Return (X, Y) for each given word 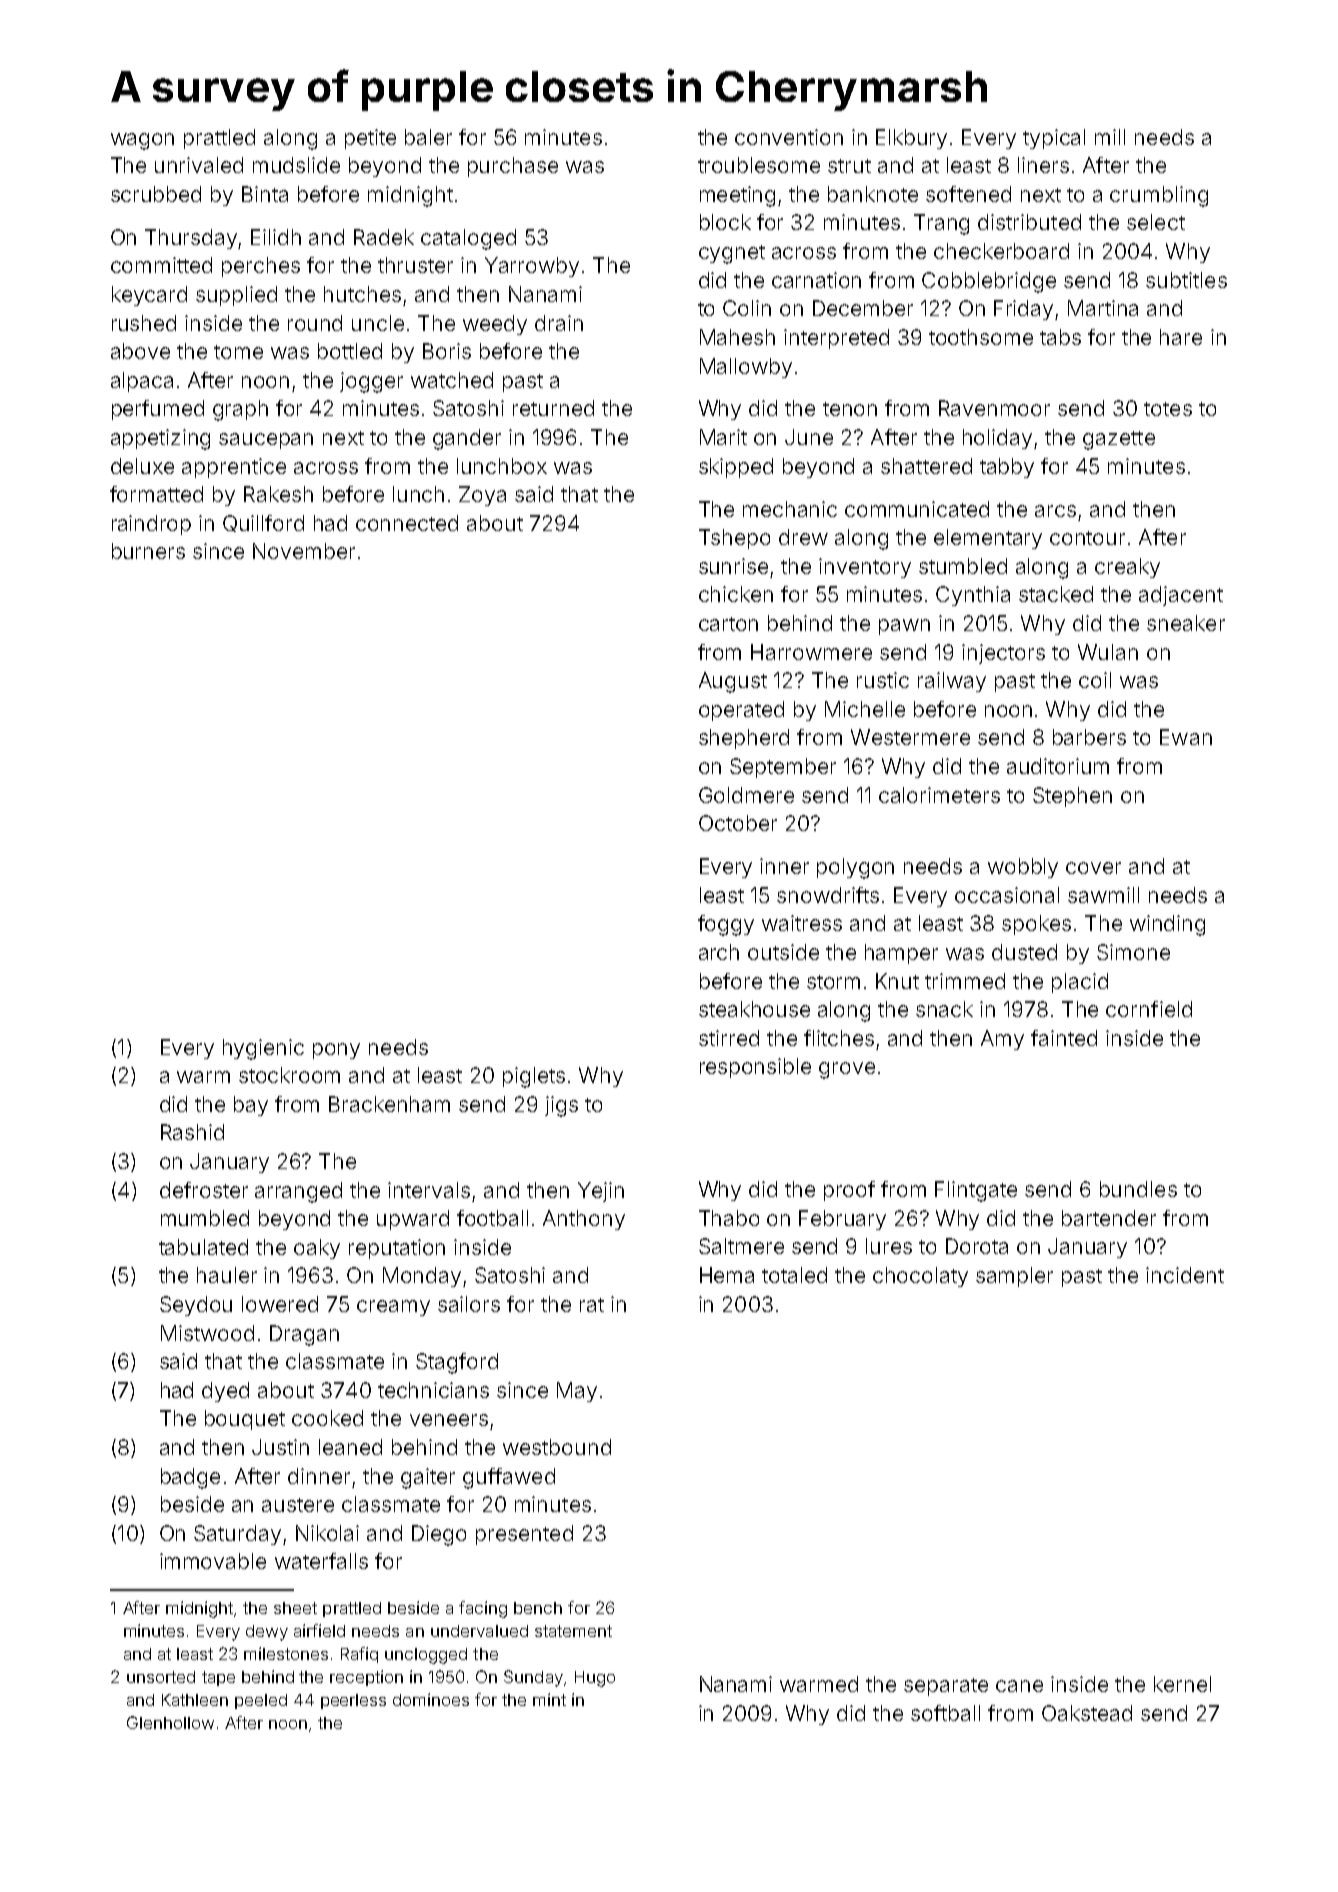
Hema (727, 1275)
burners (148, 551)
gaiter (428, 1478)
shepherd (744, 739)
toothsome (981, 337)
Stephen (1072, 797)
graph (240, 410)
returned (553, 408)
